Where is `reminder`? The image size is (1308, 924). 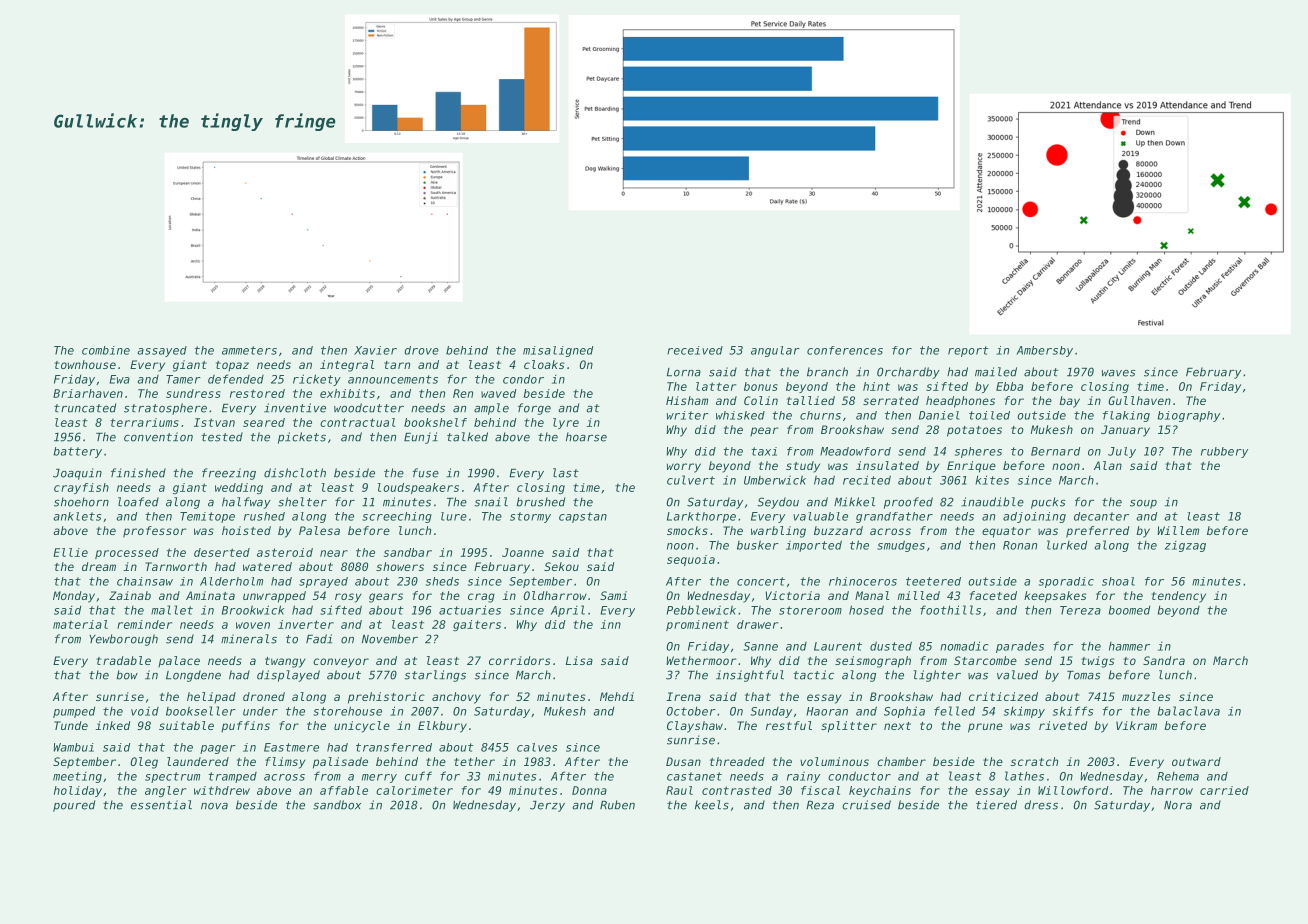
reminder is located at coordinates (144, 624).
